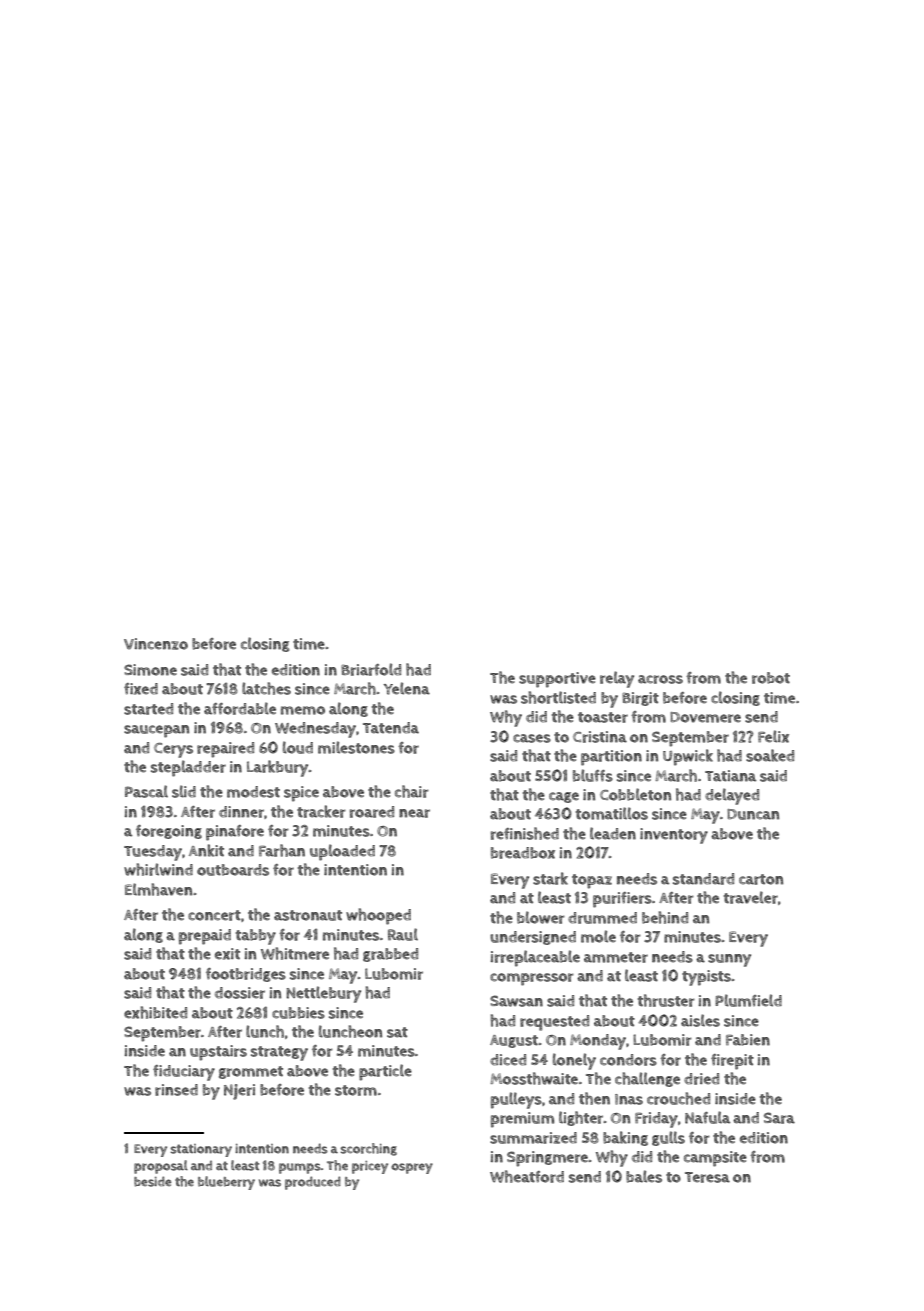 Image resolution: width=924 pixels, height=1311 pixels. What do you see at coordinates (660, 679) in the screenshot?
I see `across` at bounding box center [660, 679].
